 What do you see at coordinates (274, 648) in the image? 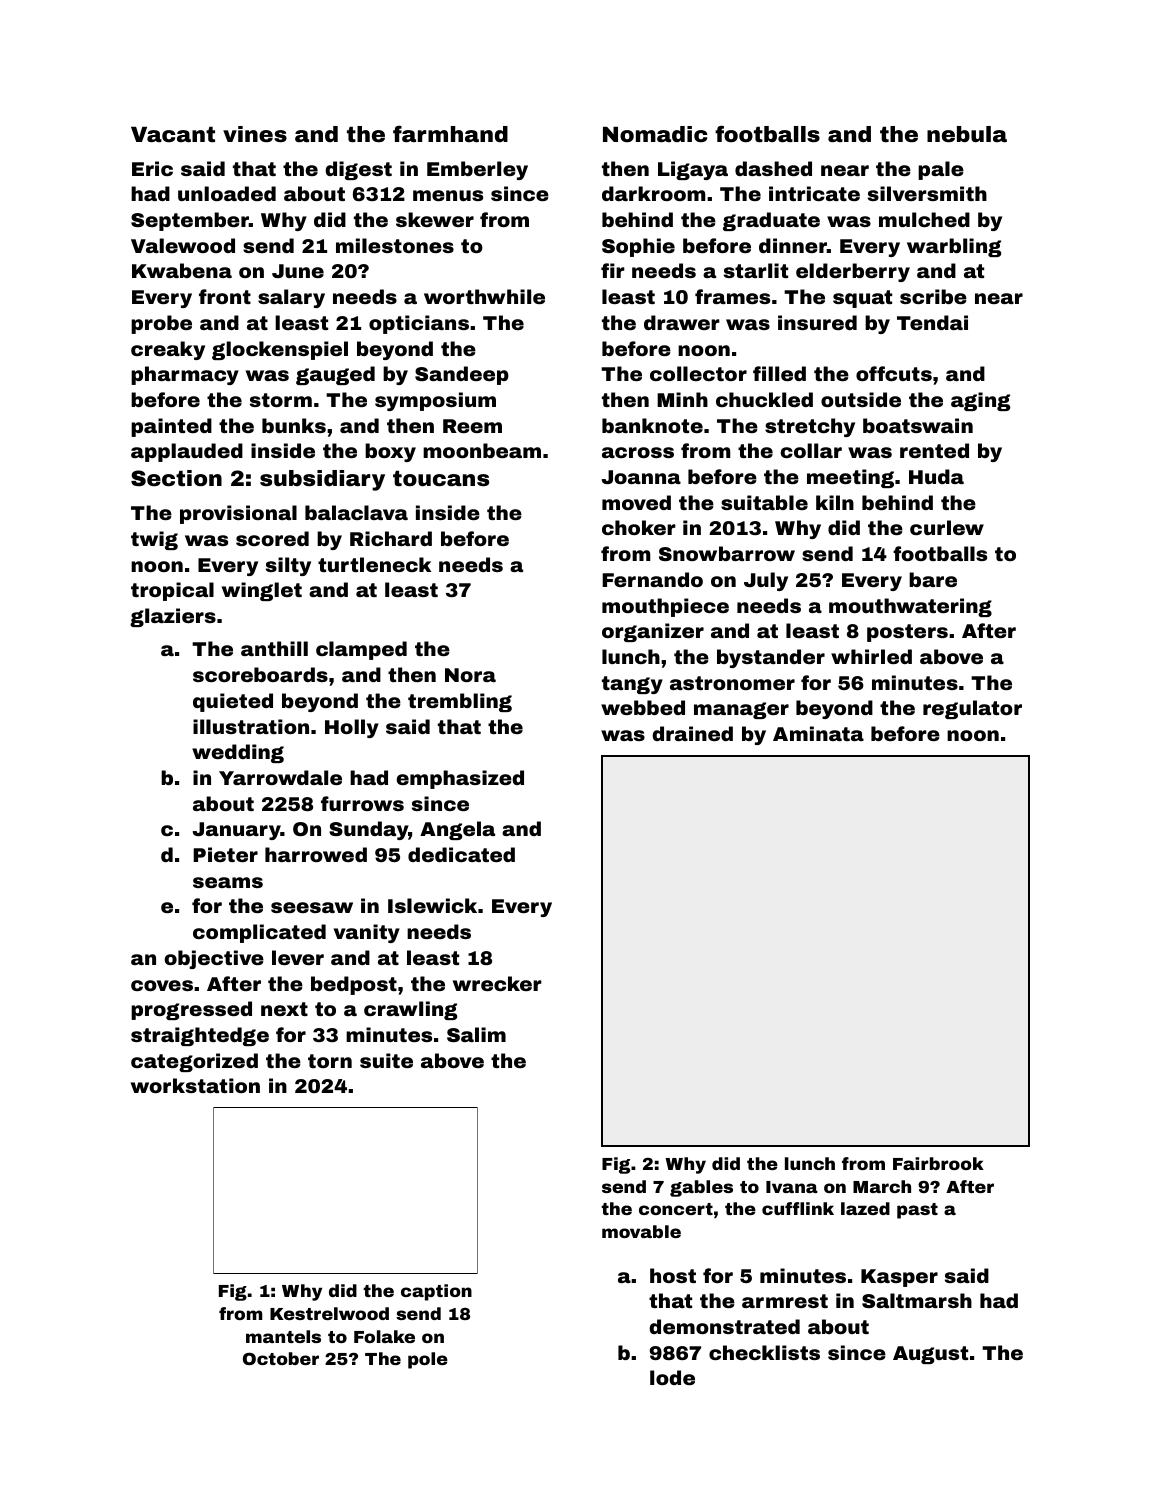
I see `anthill` at bounding box center [274, 648].
